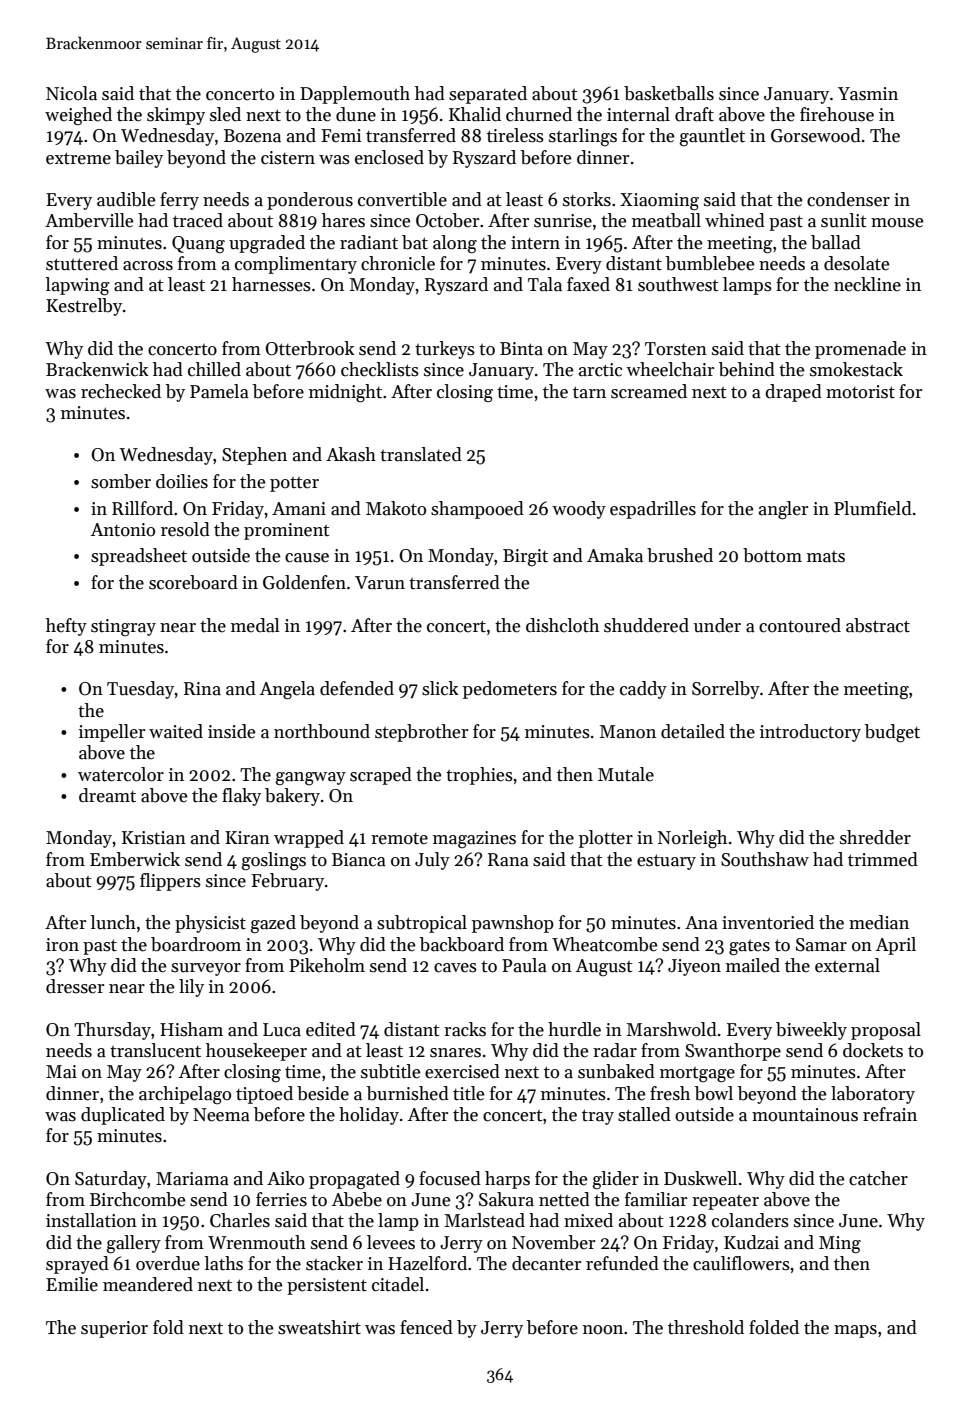 This screenshot has width=973, height=1410. Describe the element at coordinates (380, 369) in the screenshot. I see `checklists` at that location.
